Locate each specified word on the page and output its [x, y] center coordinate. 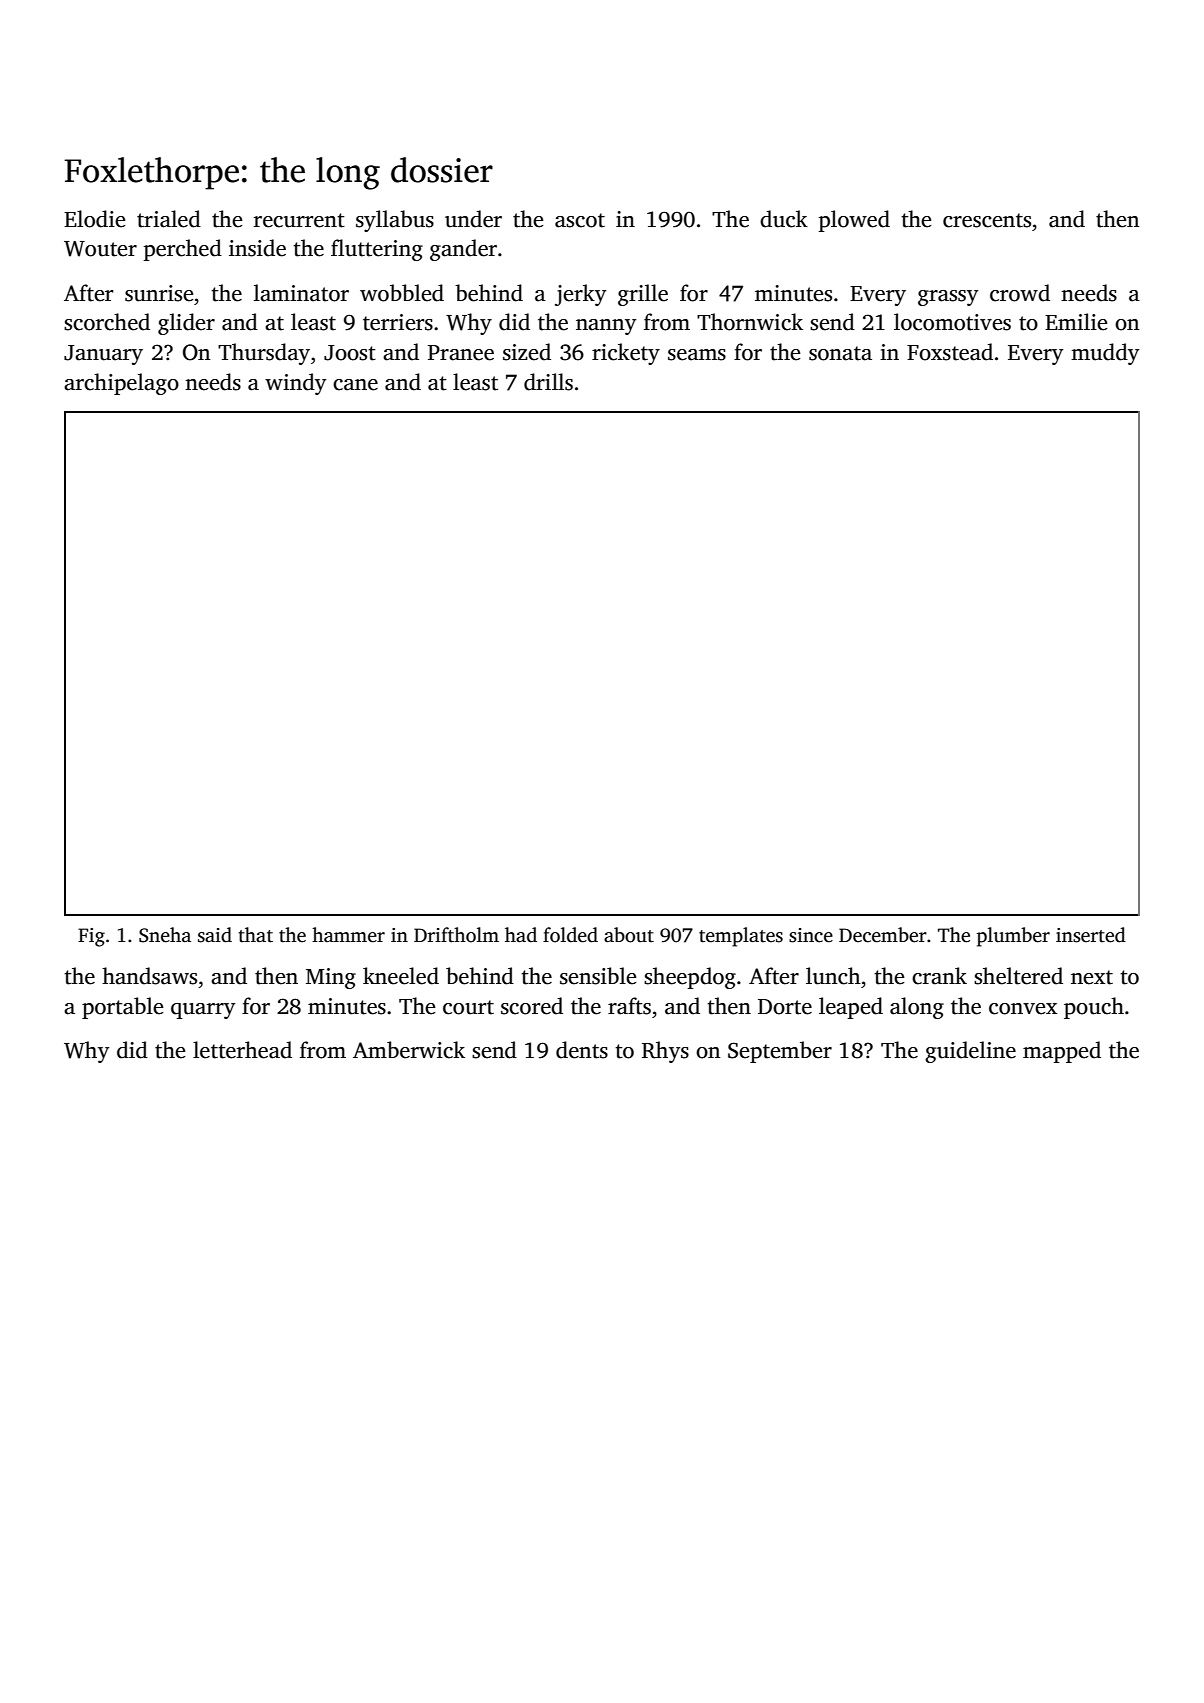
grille [643, 295]
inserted [1091, 935]
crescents [987, 220]
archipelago [121, 384]
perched [183, 250]
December [883, 935]
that [256, 935]
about [629, 935]
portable [122, 1008]
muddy [1105, 354]
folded [570, 935]
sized [527, 352]
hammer [348, 935]
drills [548, 382]
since [811, 935]
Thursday [264, 354]
